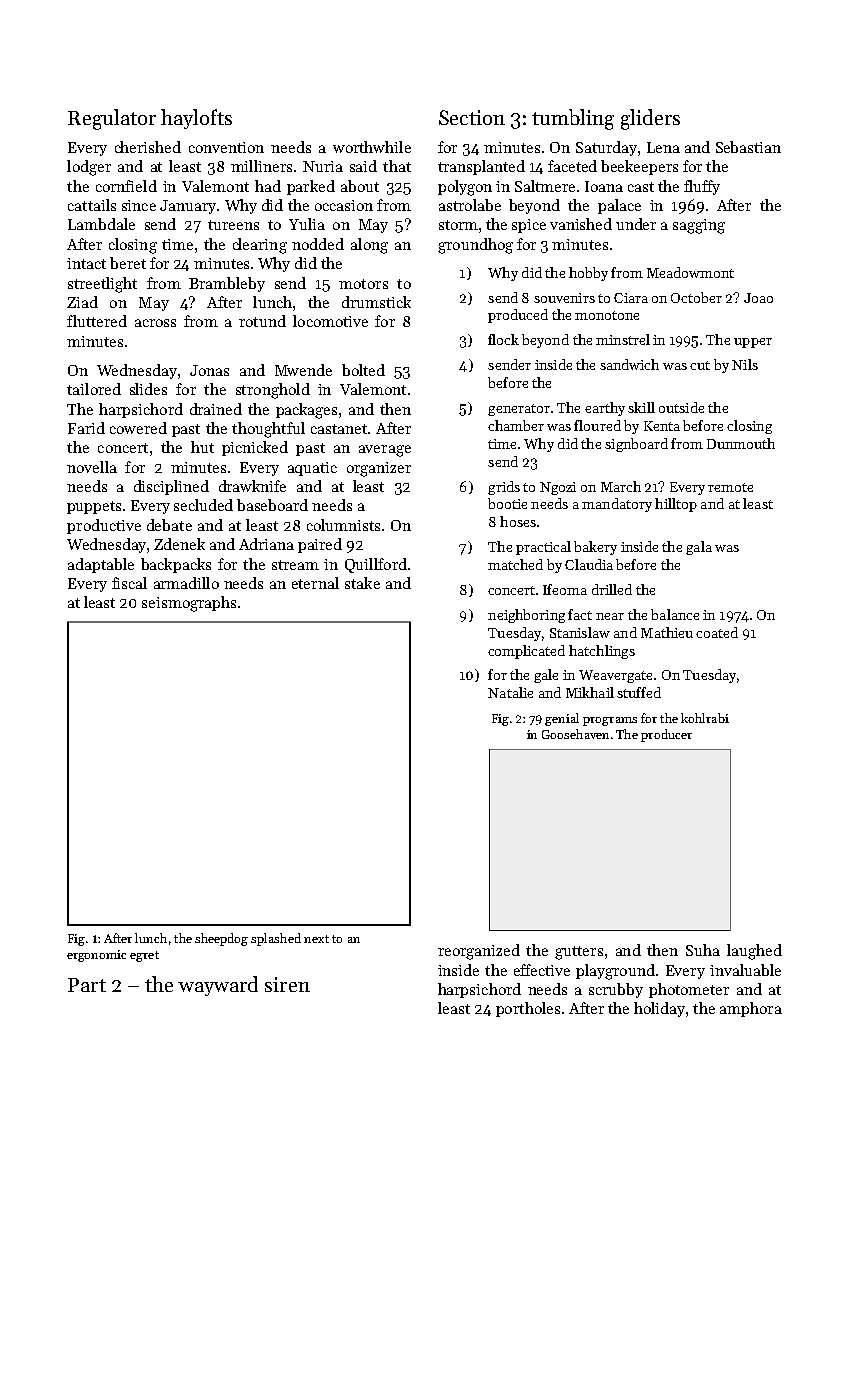 The height and width of the page is (1400, 849). Describe the element at coordinates (287, 984) in the page. I see `siren` at that location.
